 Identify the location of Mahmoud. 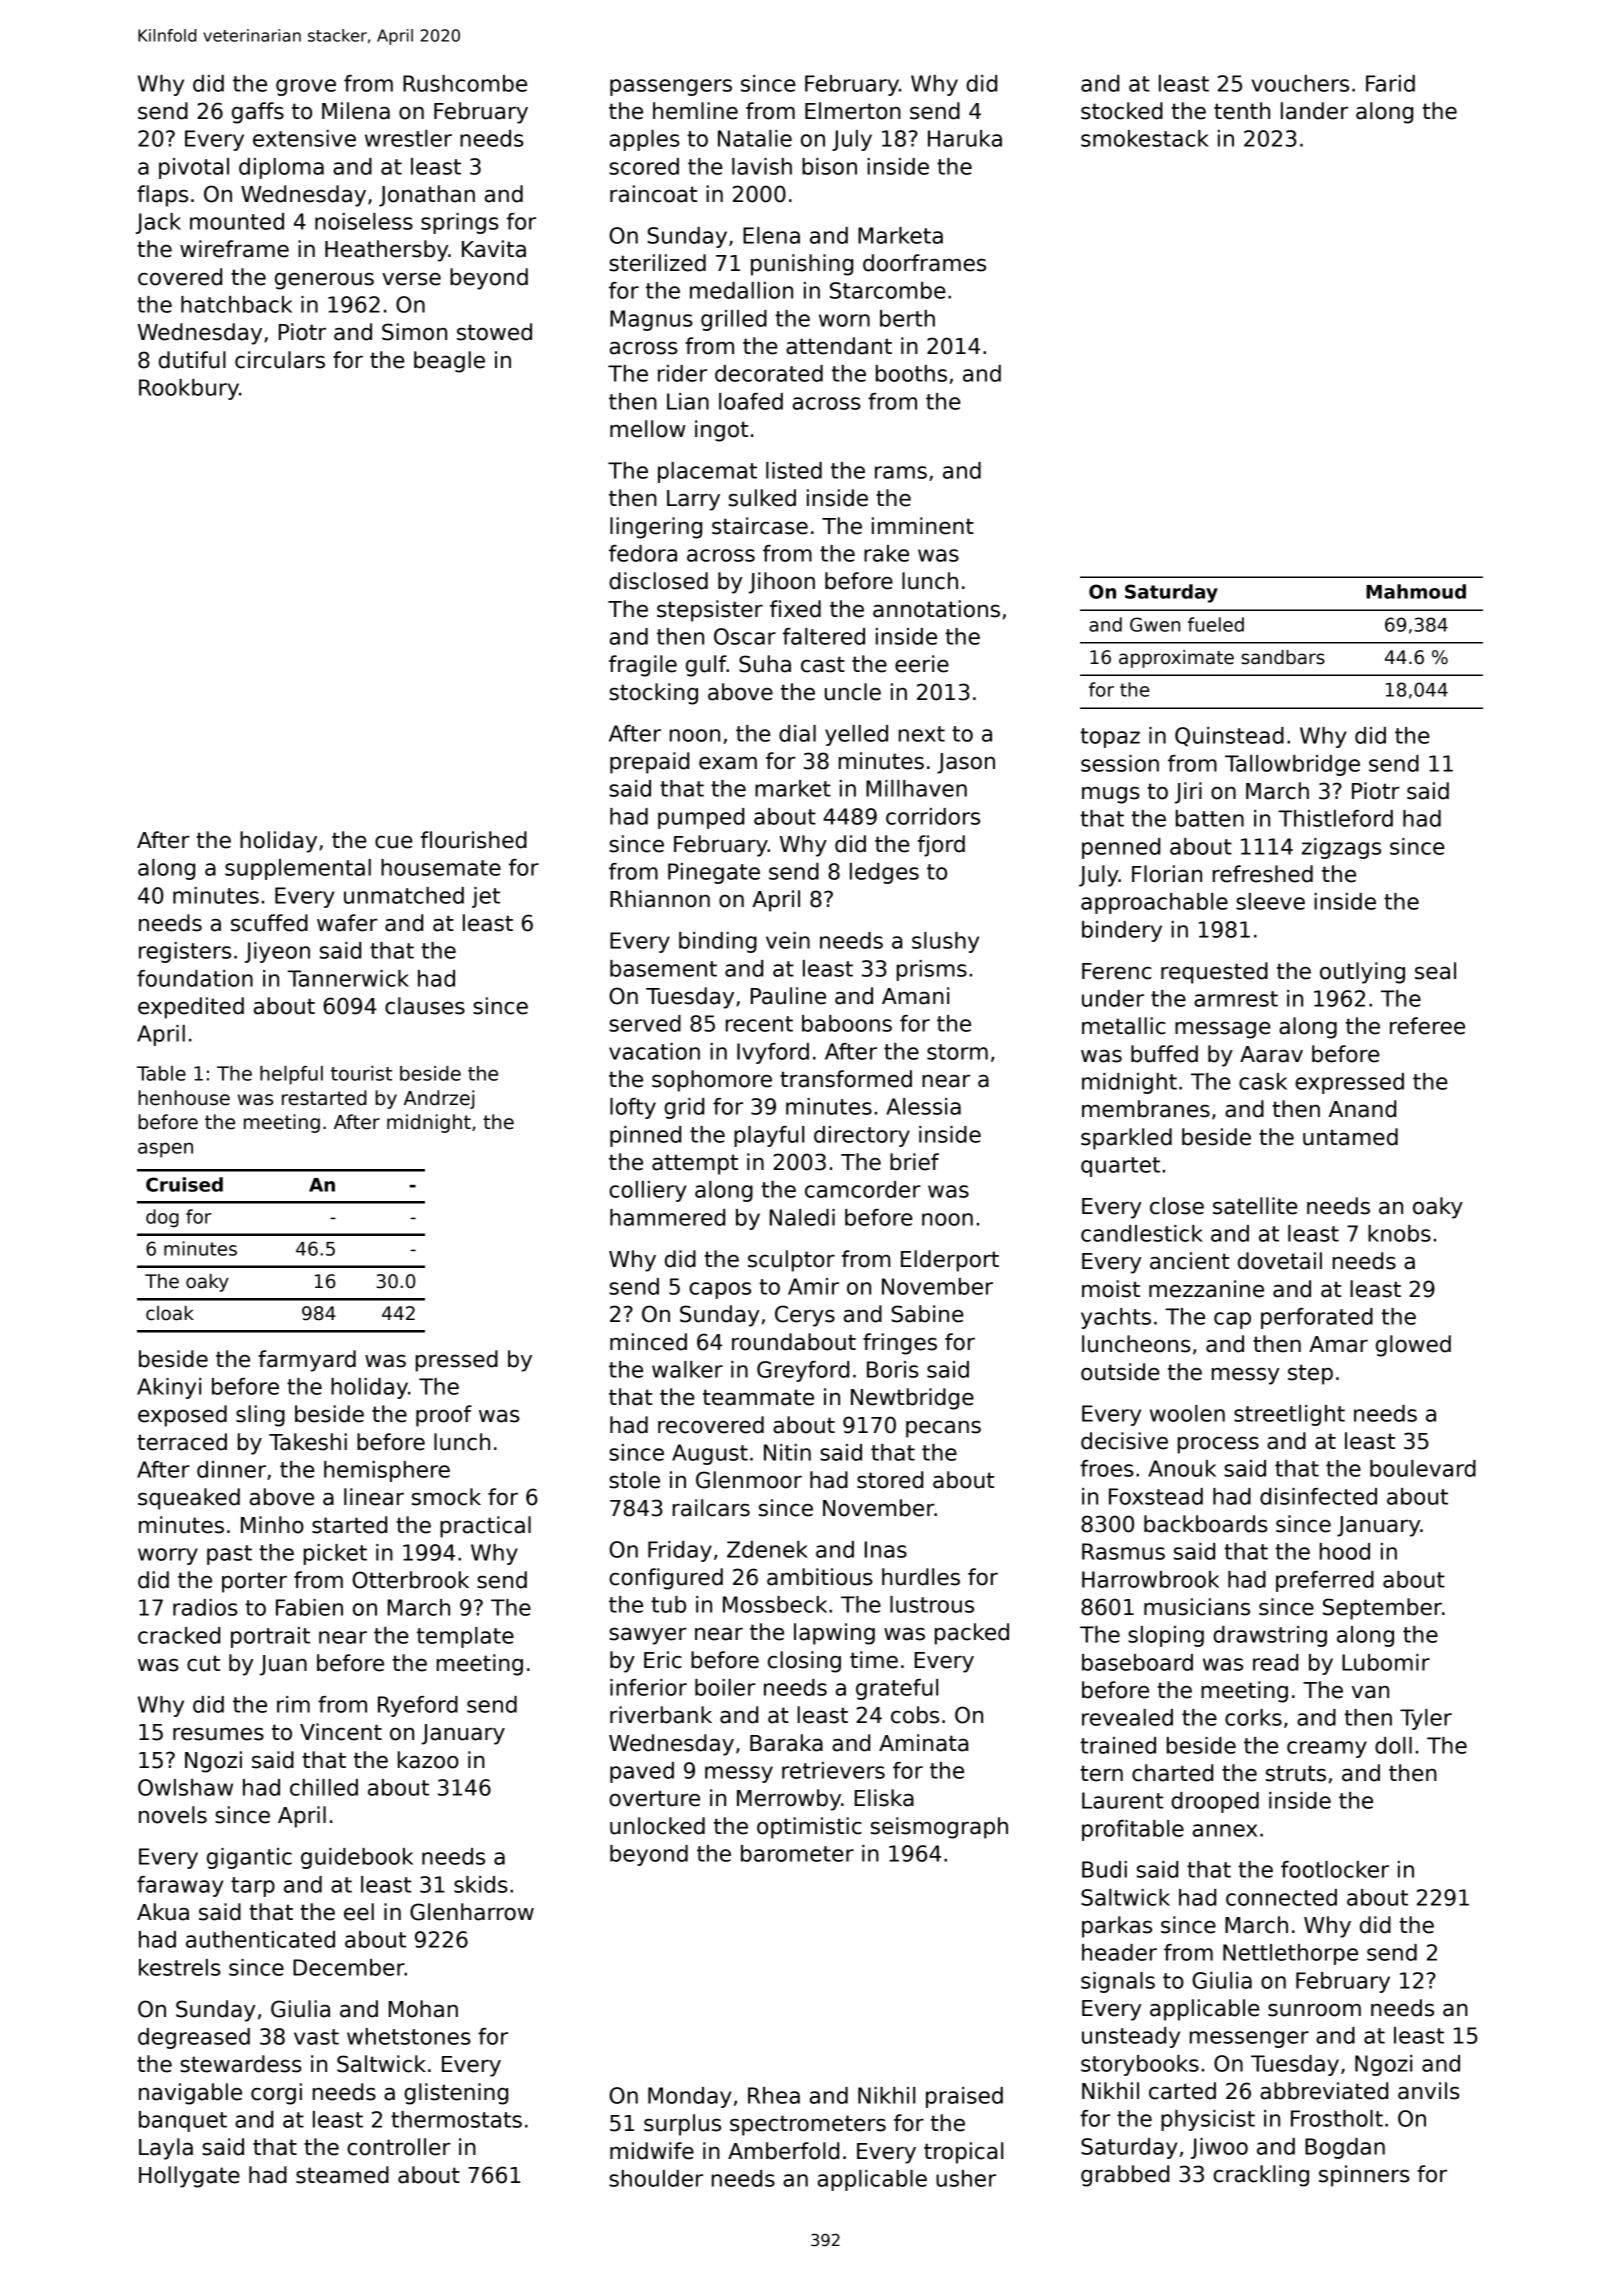
(1416, 591).
